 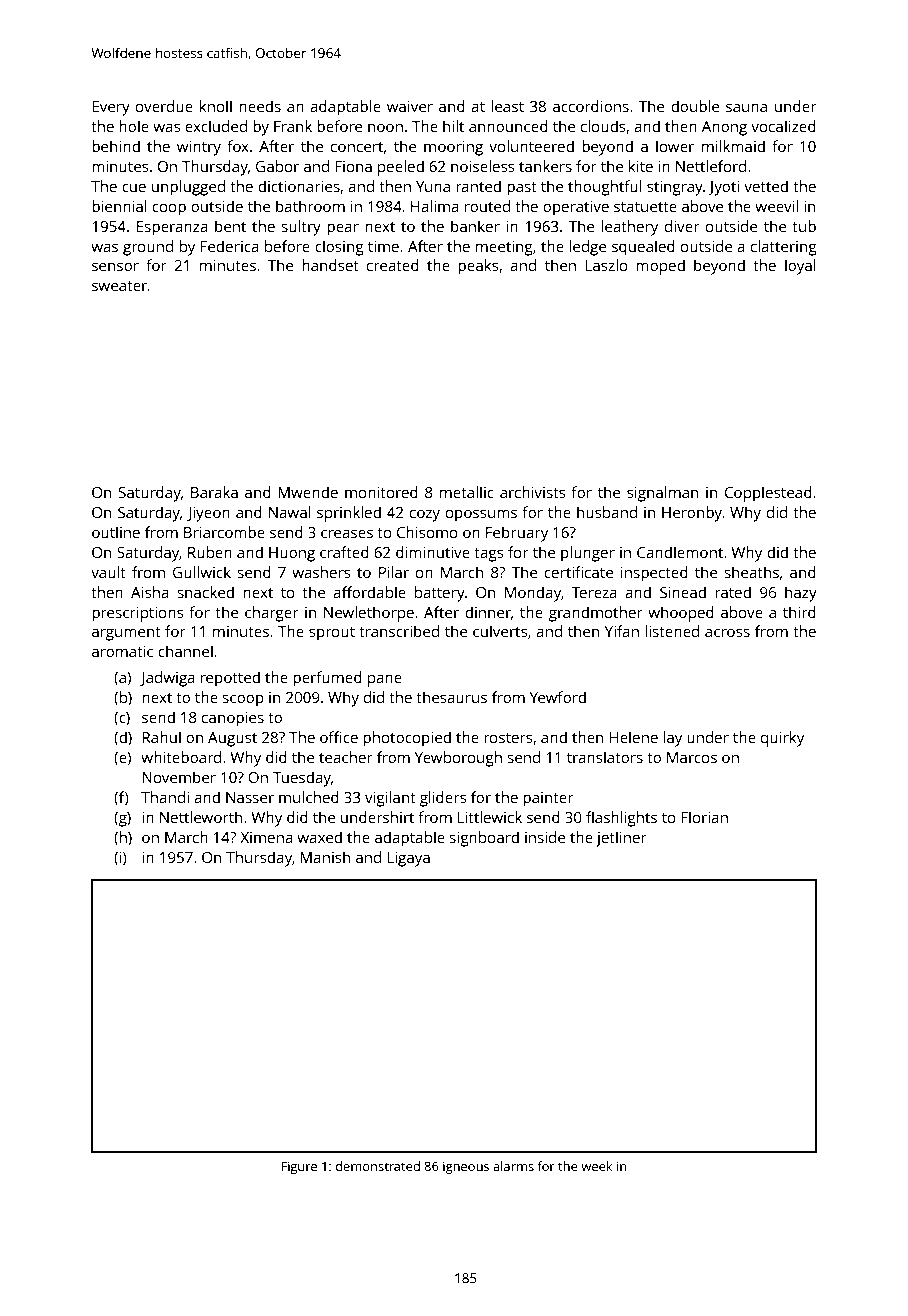 What do you see at coordinates (381, 492) in the image?
I see `monitored` at bounding box center [381, 492].
